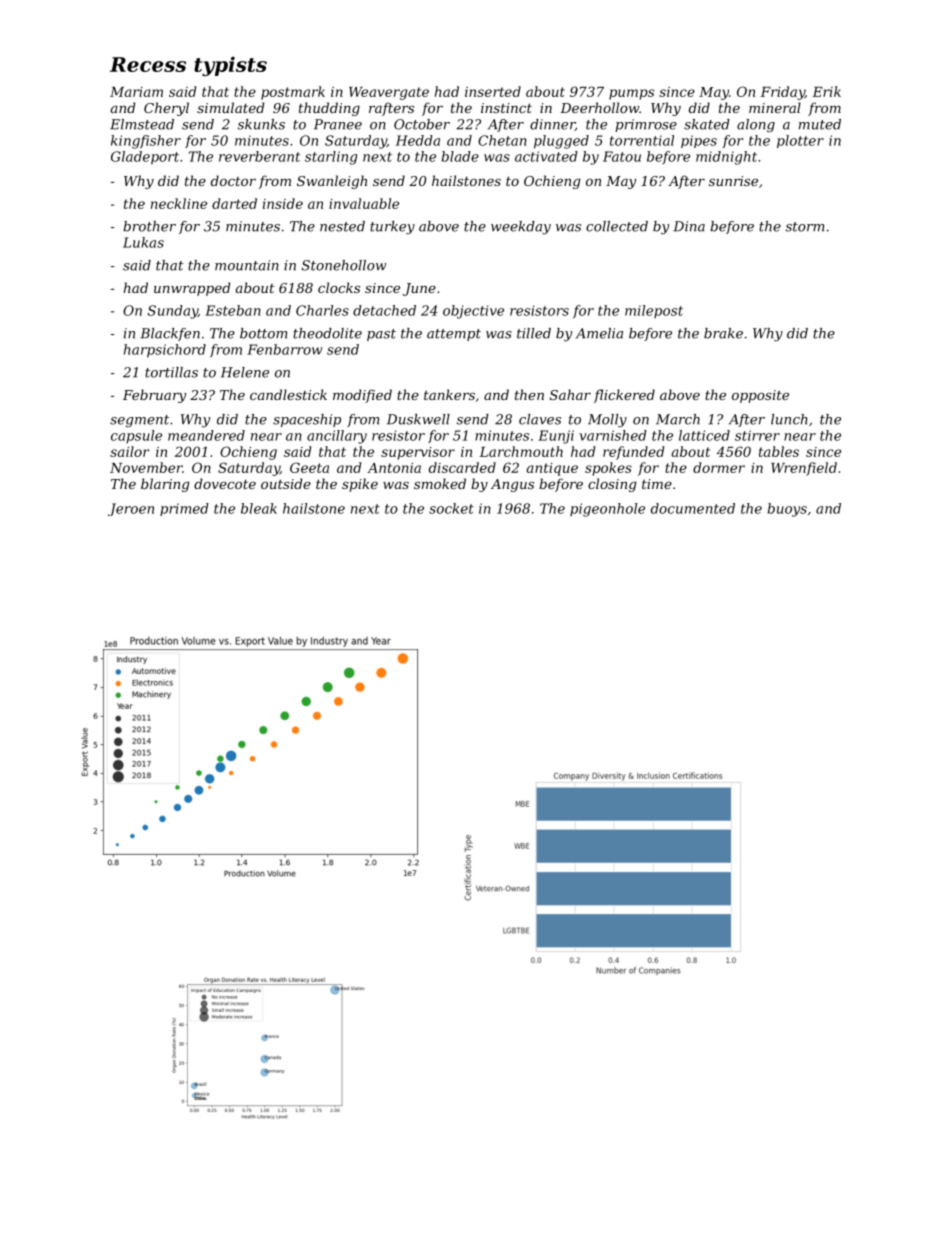  Describe the element at coordinates (826, 91) in the image. I see `Erik` at that location.
